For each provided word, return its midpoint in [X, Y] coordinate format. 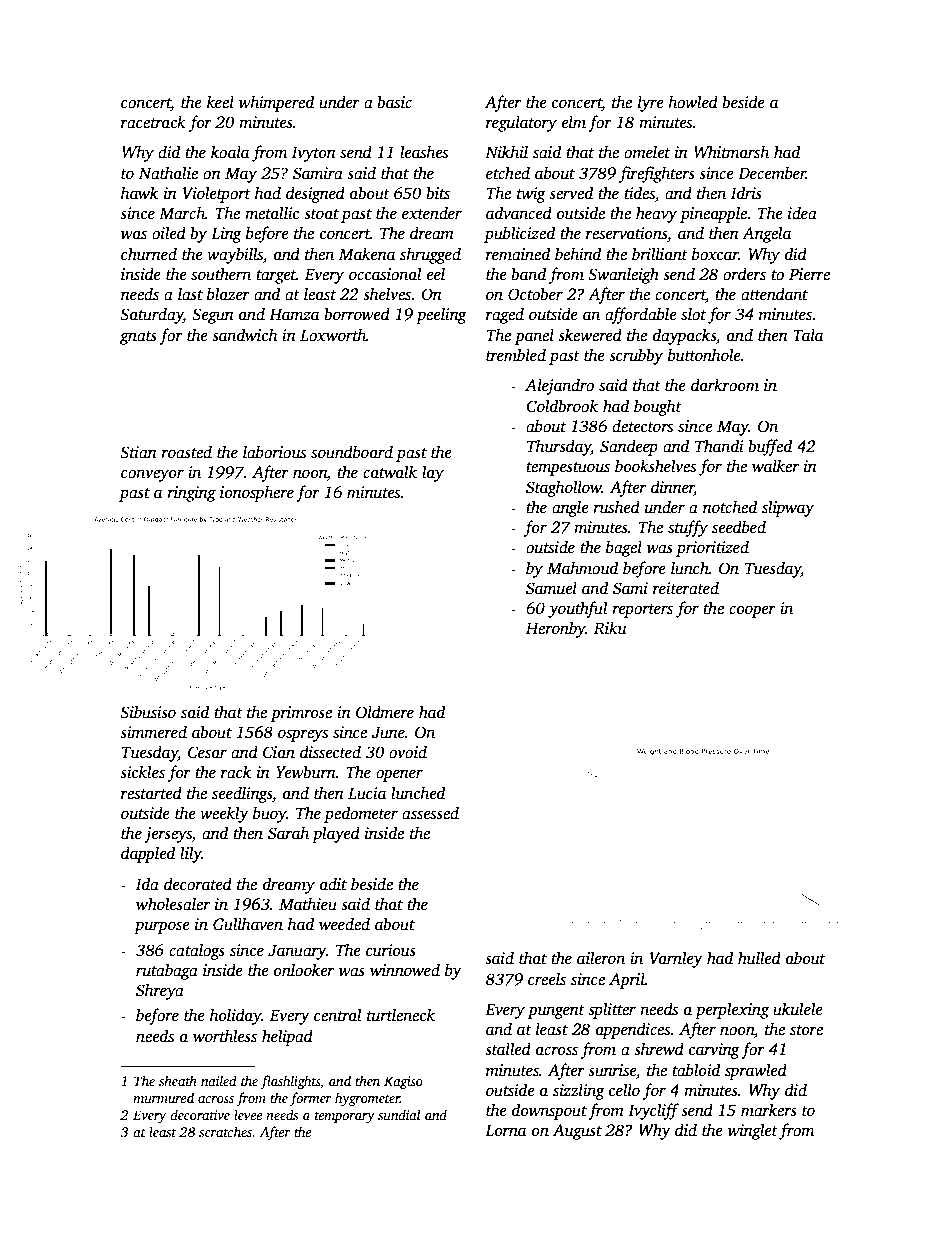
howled [693, 102]
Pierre [809, 274]
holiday [236, 1016]
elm [574, 122]
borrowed [357, 314]
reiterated [686, 588]
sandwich [245, 335]
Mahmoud [582, 568]
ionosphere [257, 493]
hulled [759, 958]
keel [220, 102]
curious [391, 950]
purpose [162, 927]
